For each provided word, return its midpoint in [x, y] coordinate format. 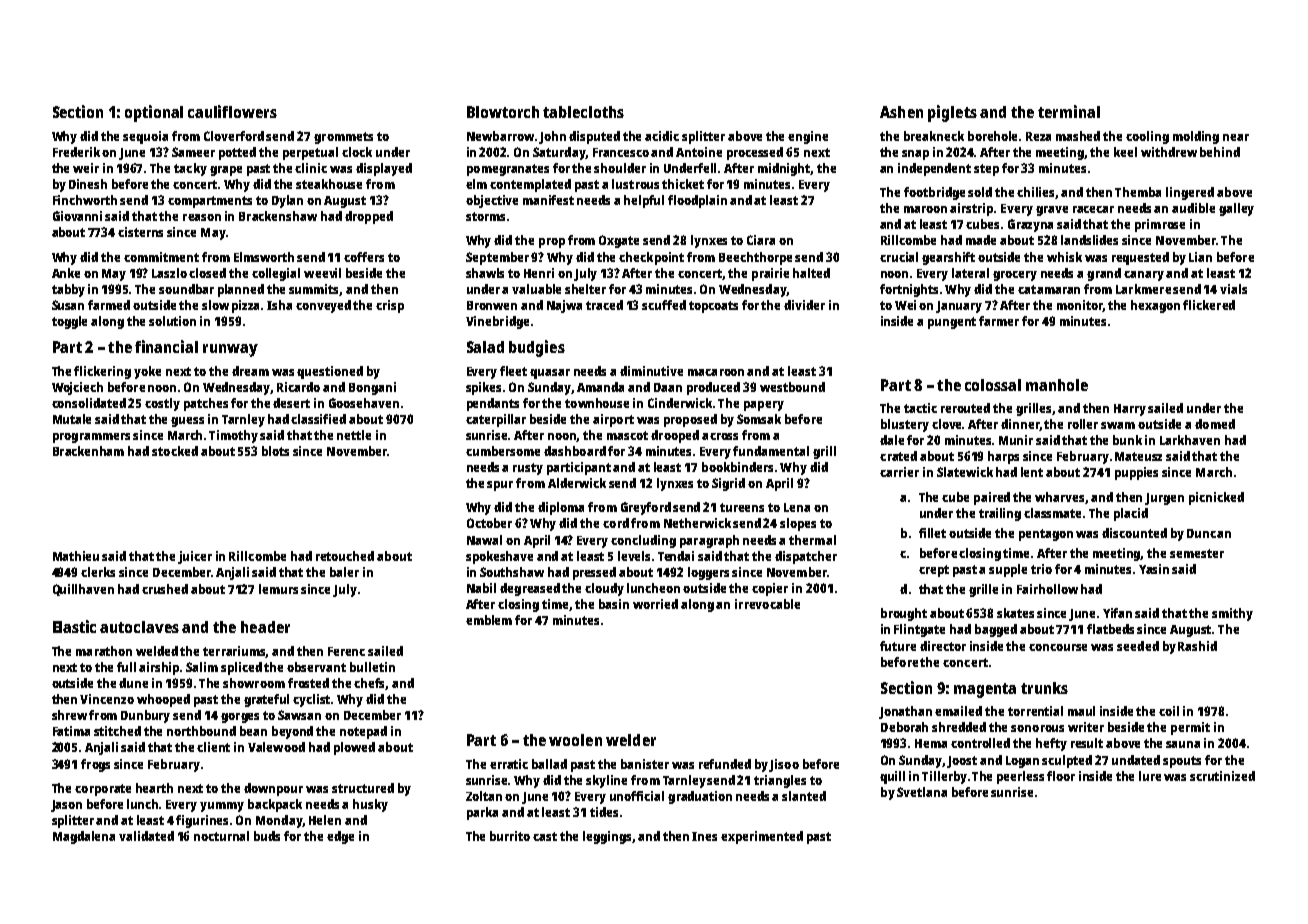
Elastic [74, 626]
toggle [69, 322]
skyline [606, 781]
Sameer [193, 152]
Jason [66, 806]
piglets [952, 113]
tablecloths [583, 112]
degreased [530, 589]
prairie [770, 274]
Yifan [1117, 613]
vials [1233, 289]
